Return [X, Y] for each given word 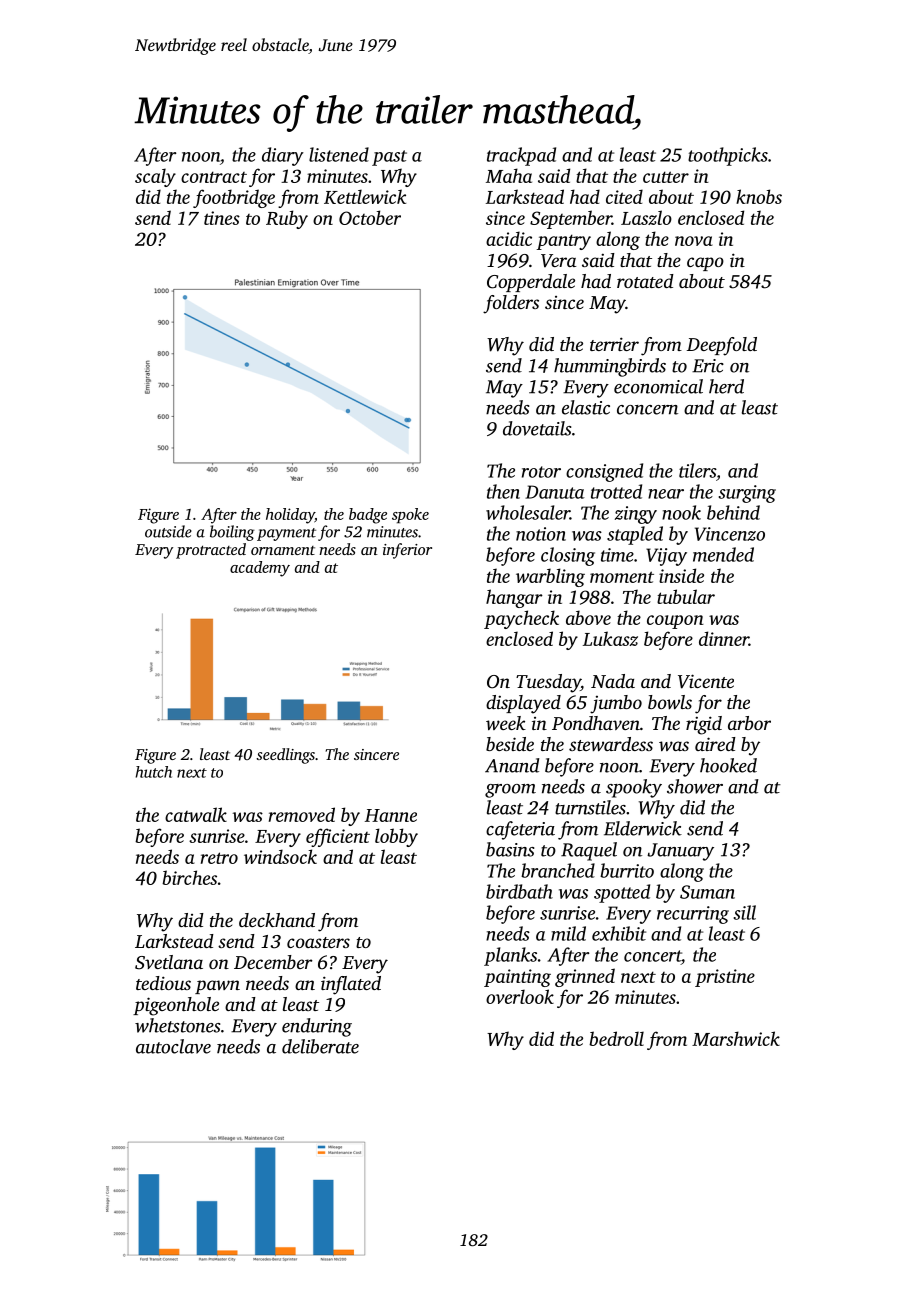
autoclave [173, 1046]
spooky [634, 788]
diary [283, 156]
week [506, 723]
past [389, 158]
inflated [351, 985]
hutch [153, 772]
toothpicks [728, 156]
